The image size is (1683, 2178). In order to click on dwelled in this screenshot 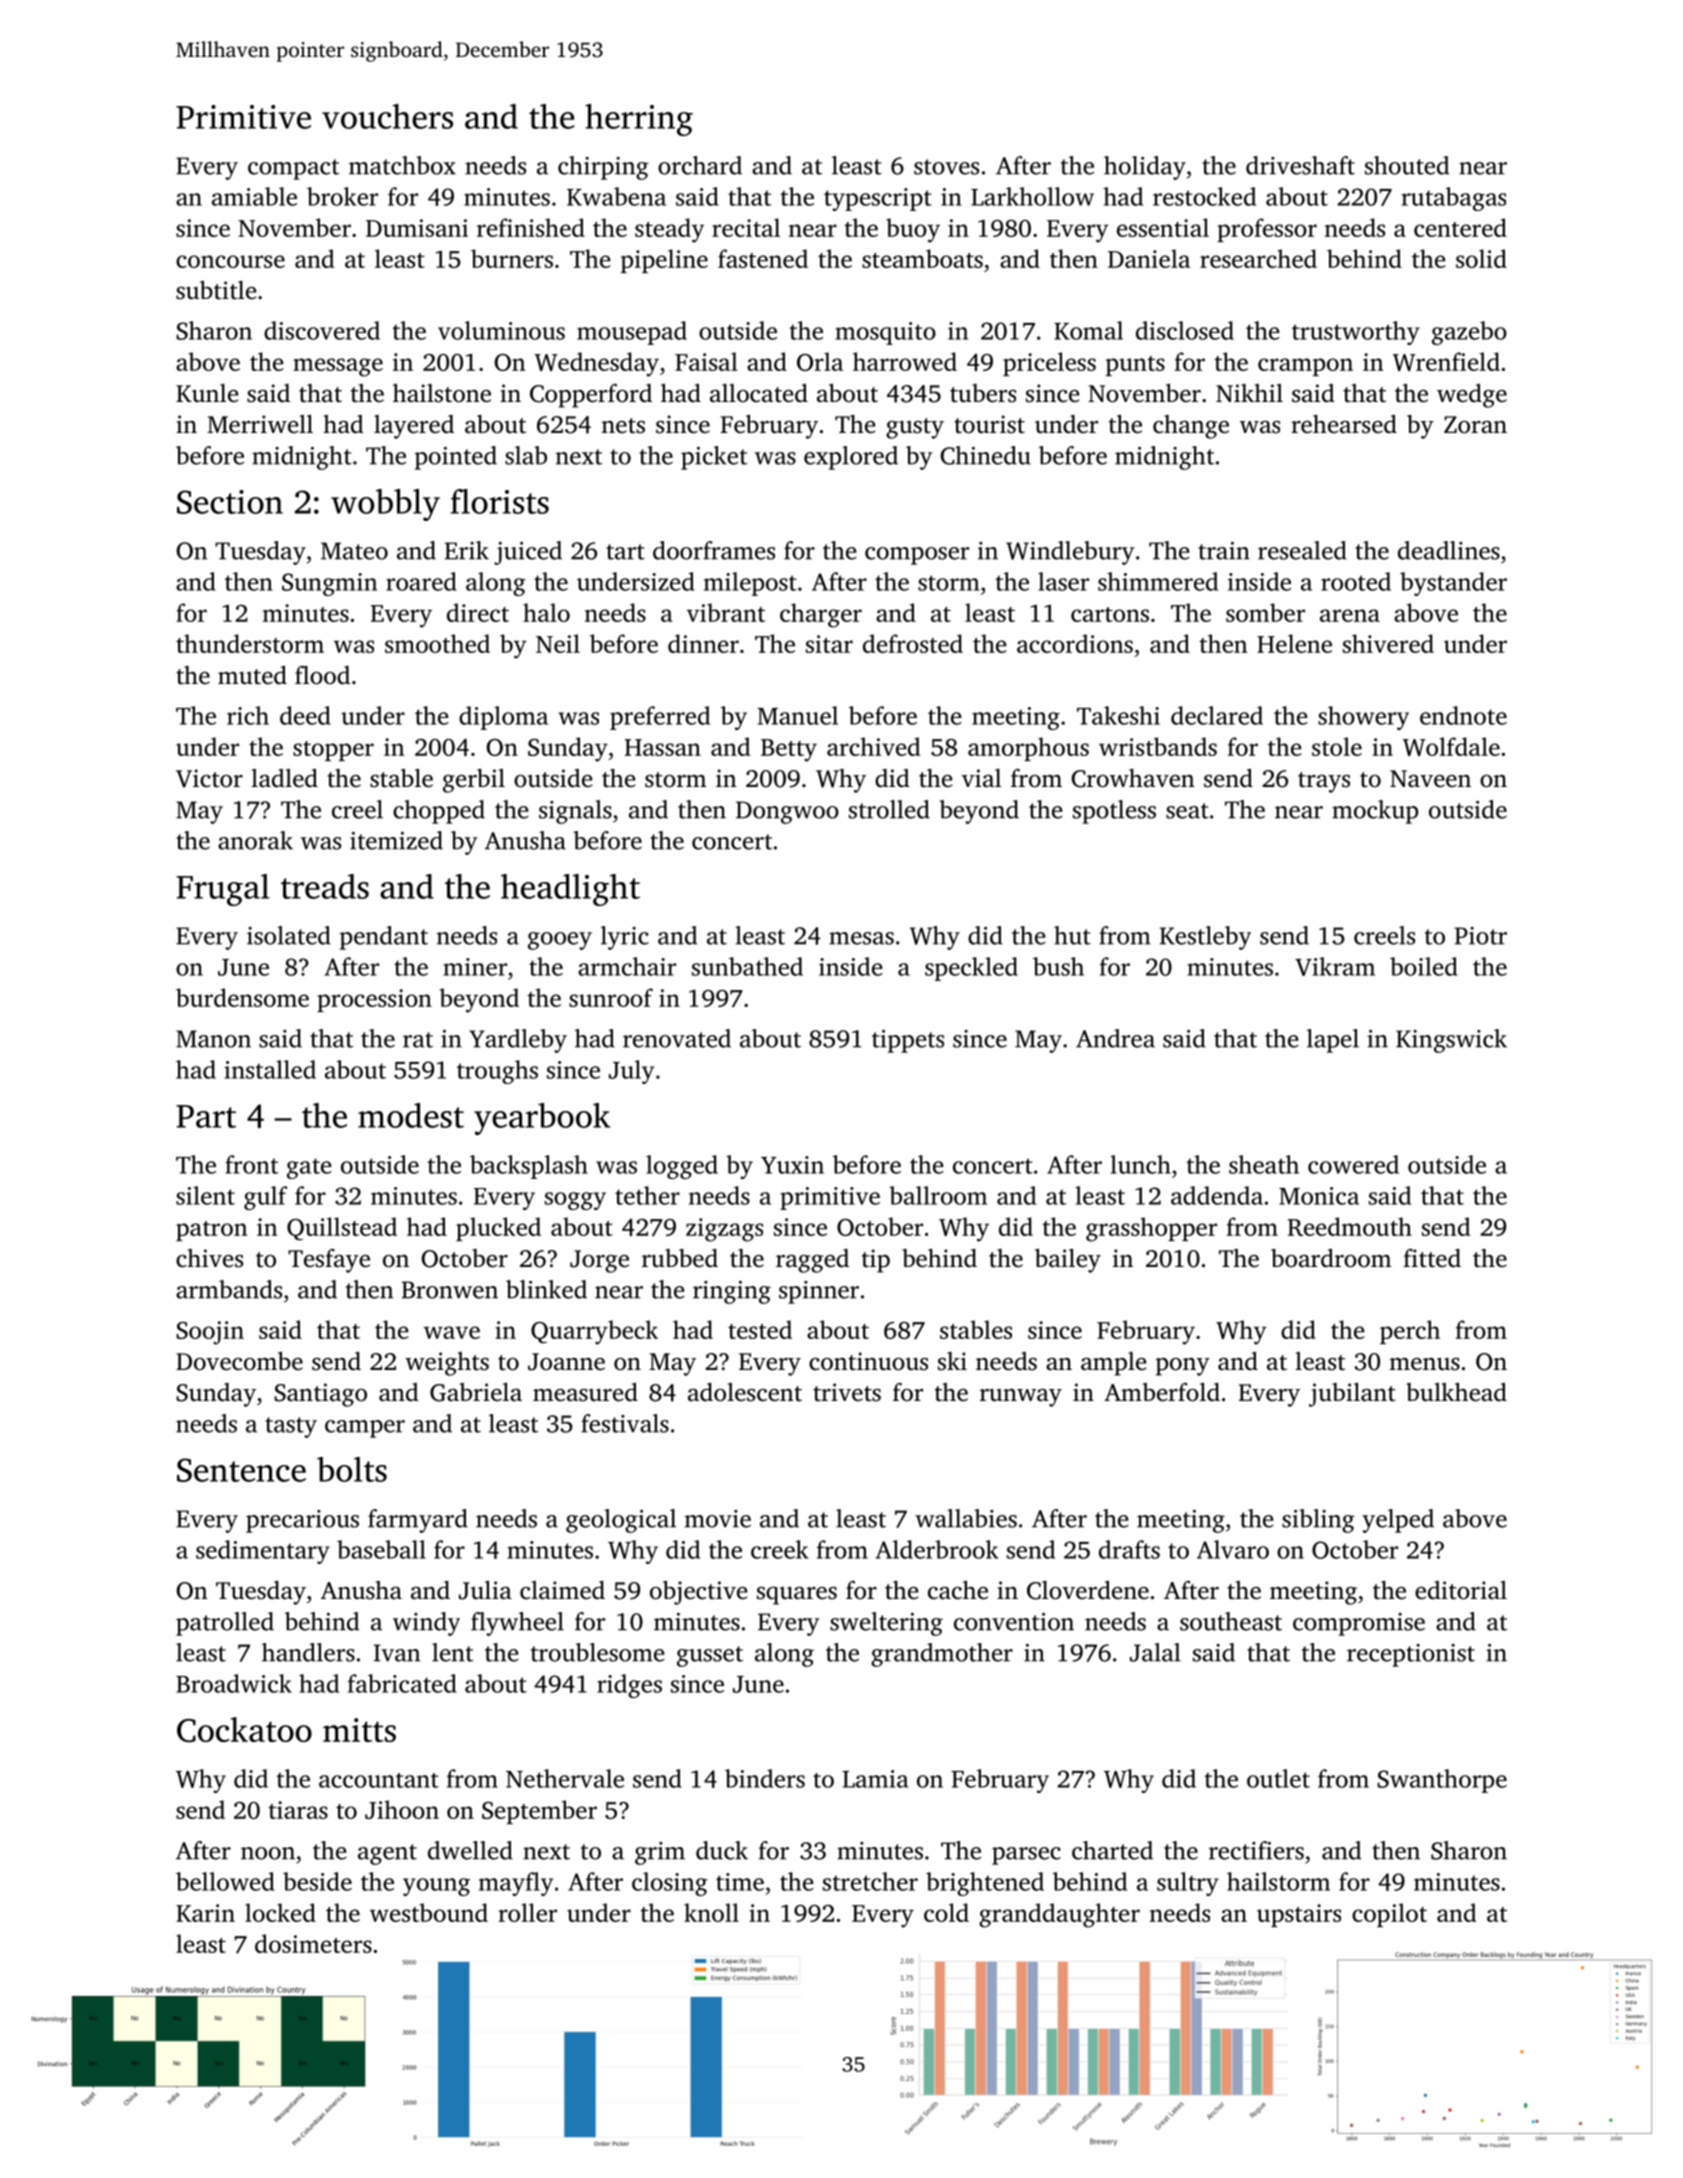, I will do `click(470, 1850)`.
